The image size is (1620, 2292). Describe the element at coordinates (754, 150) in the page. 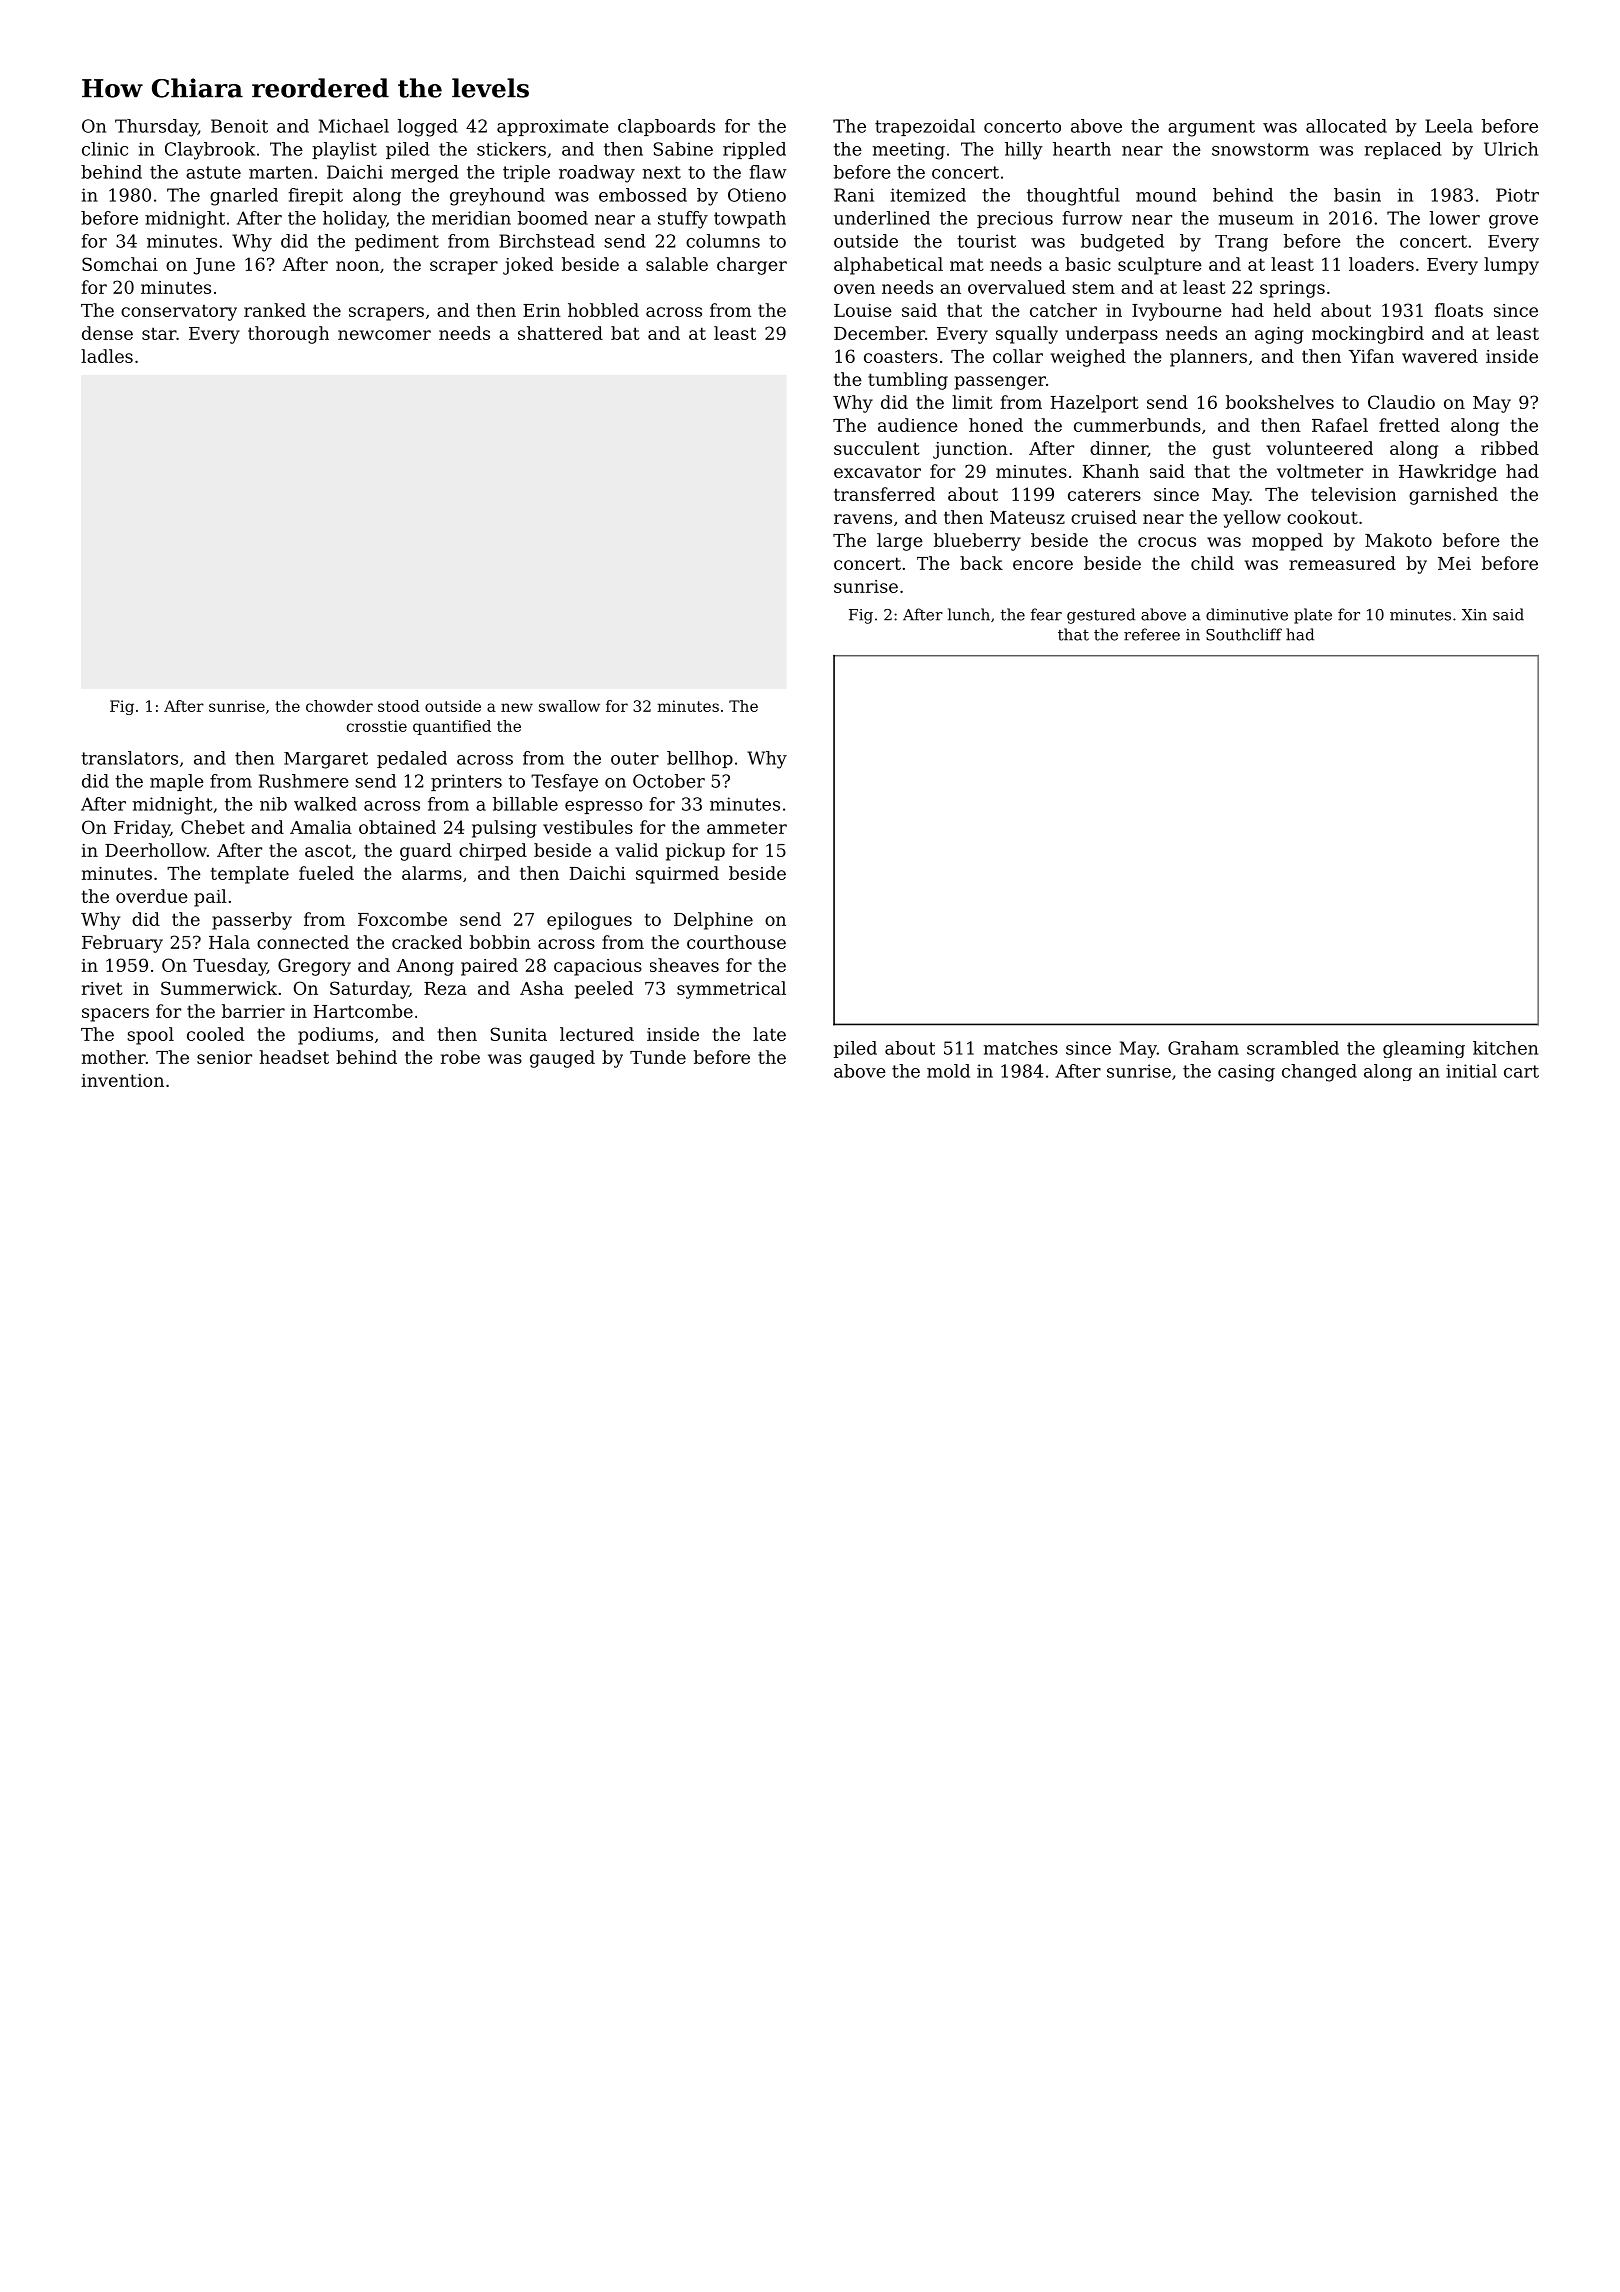

I see `rippled` at that location.
